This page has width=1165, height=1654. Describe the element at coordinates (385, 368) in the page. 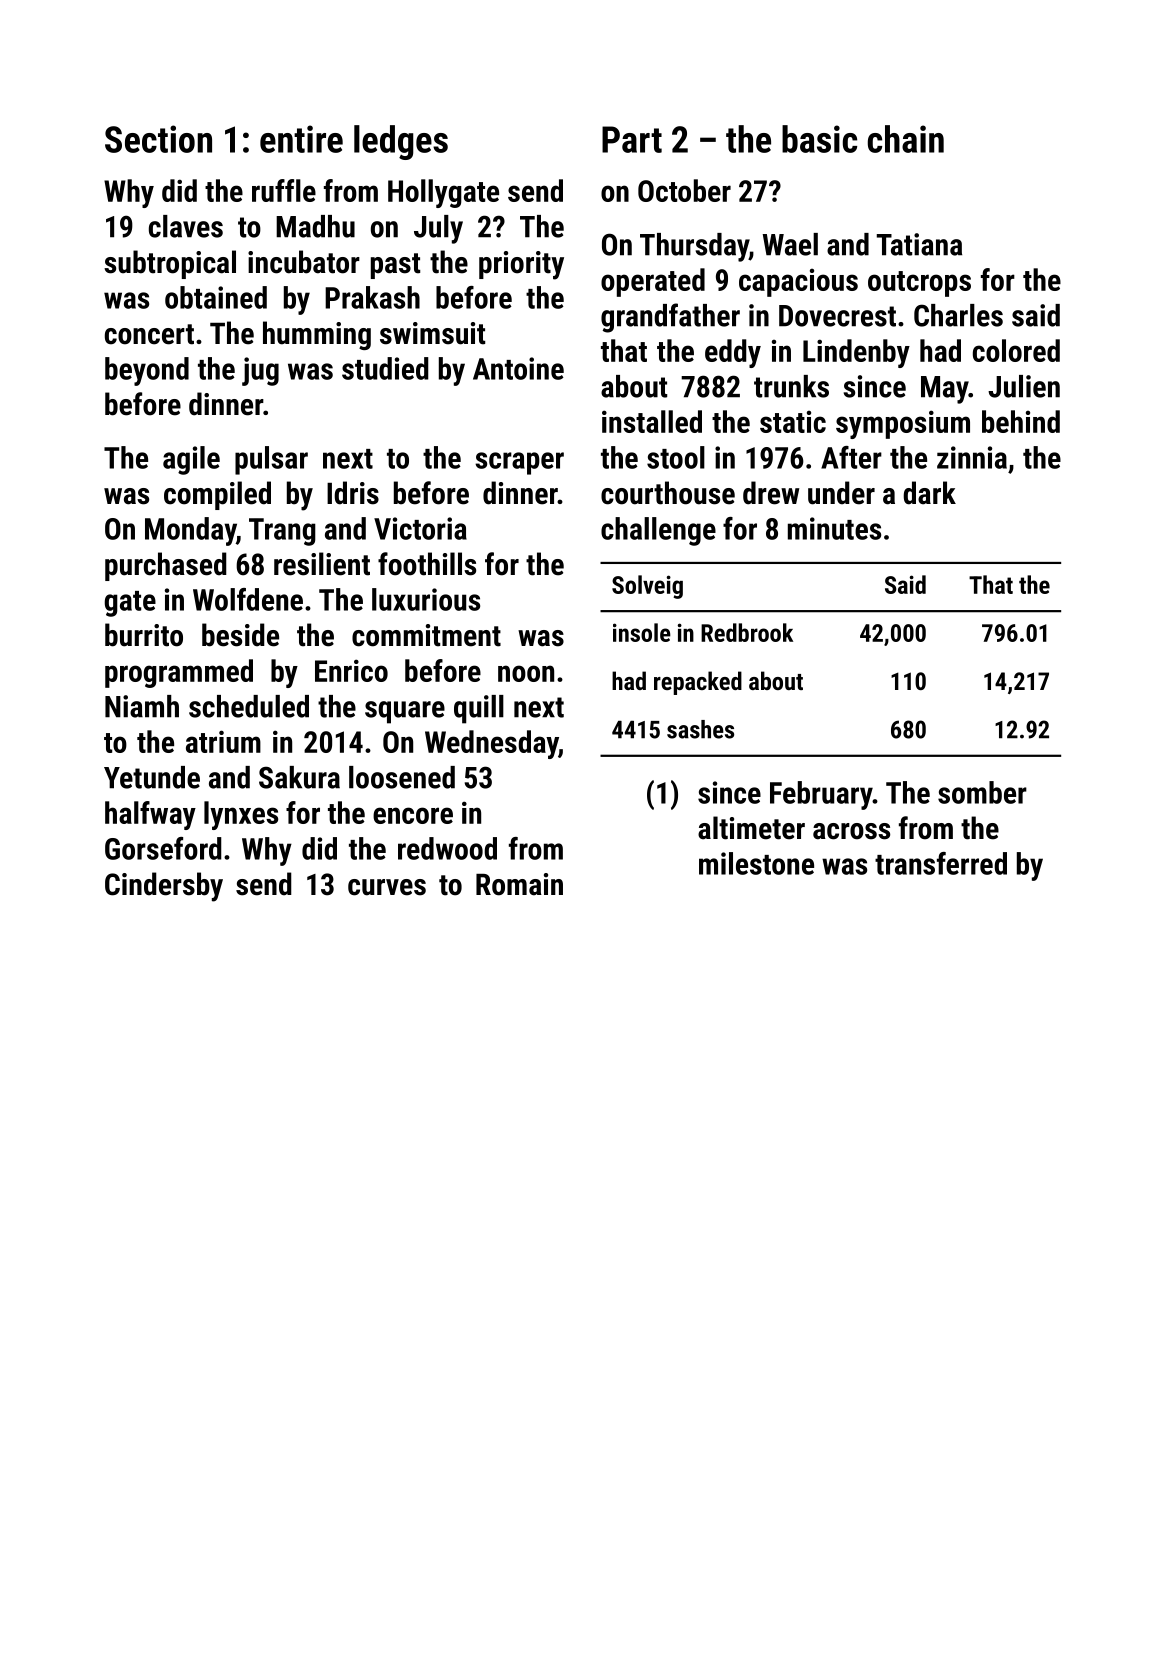

I see `studied` at that location.
